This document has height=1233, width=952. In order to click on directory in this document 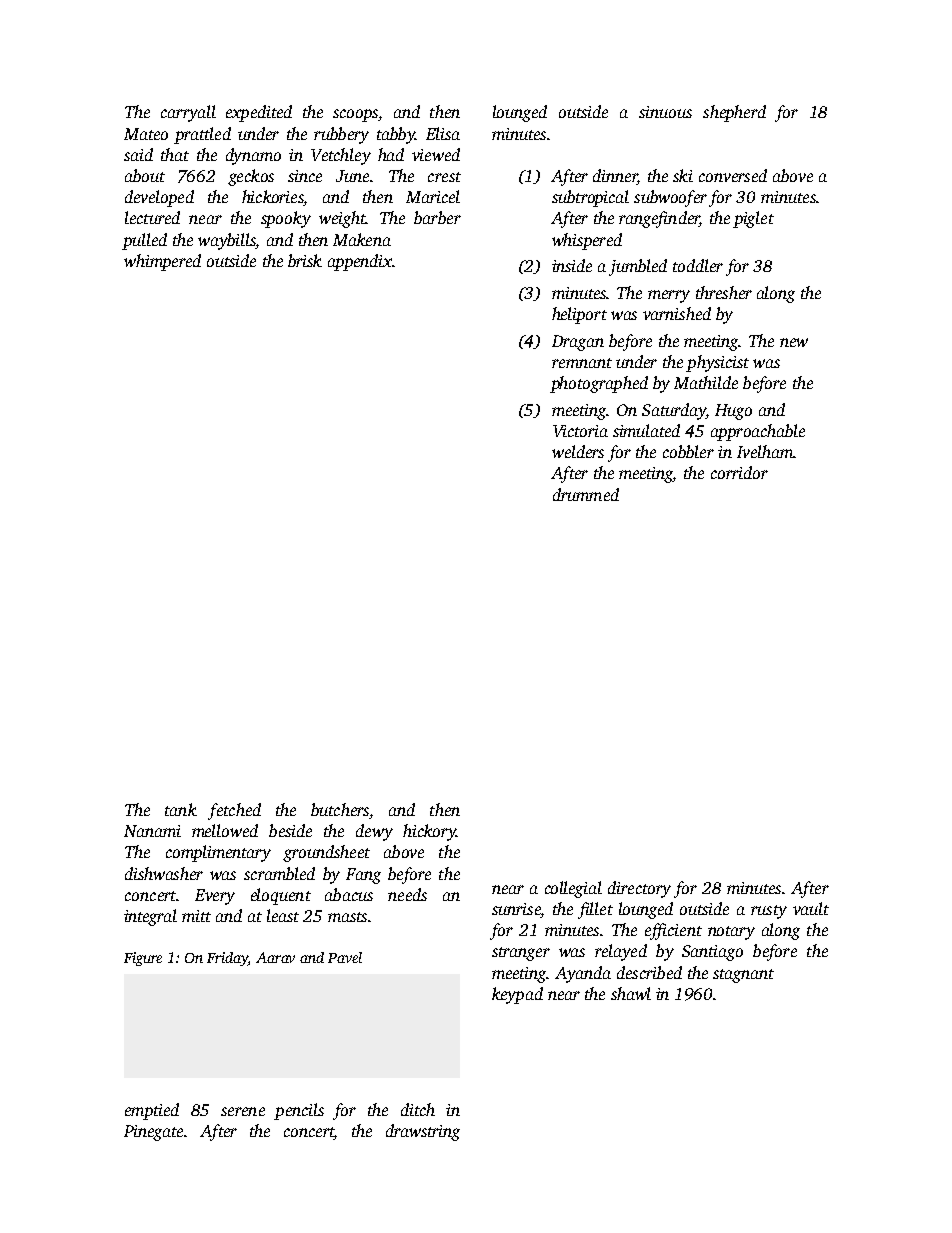, I will do `click(639, 889)`.
